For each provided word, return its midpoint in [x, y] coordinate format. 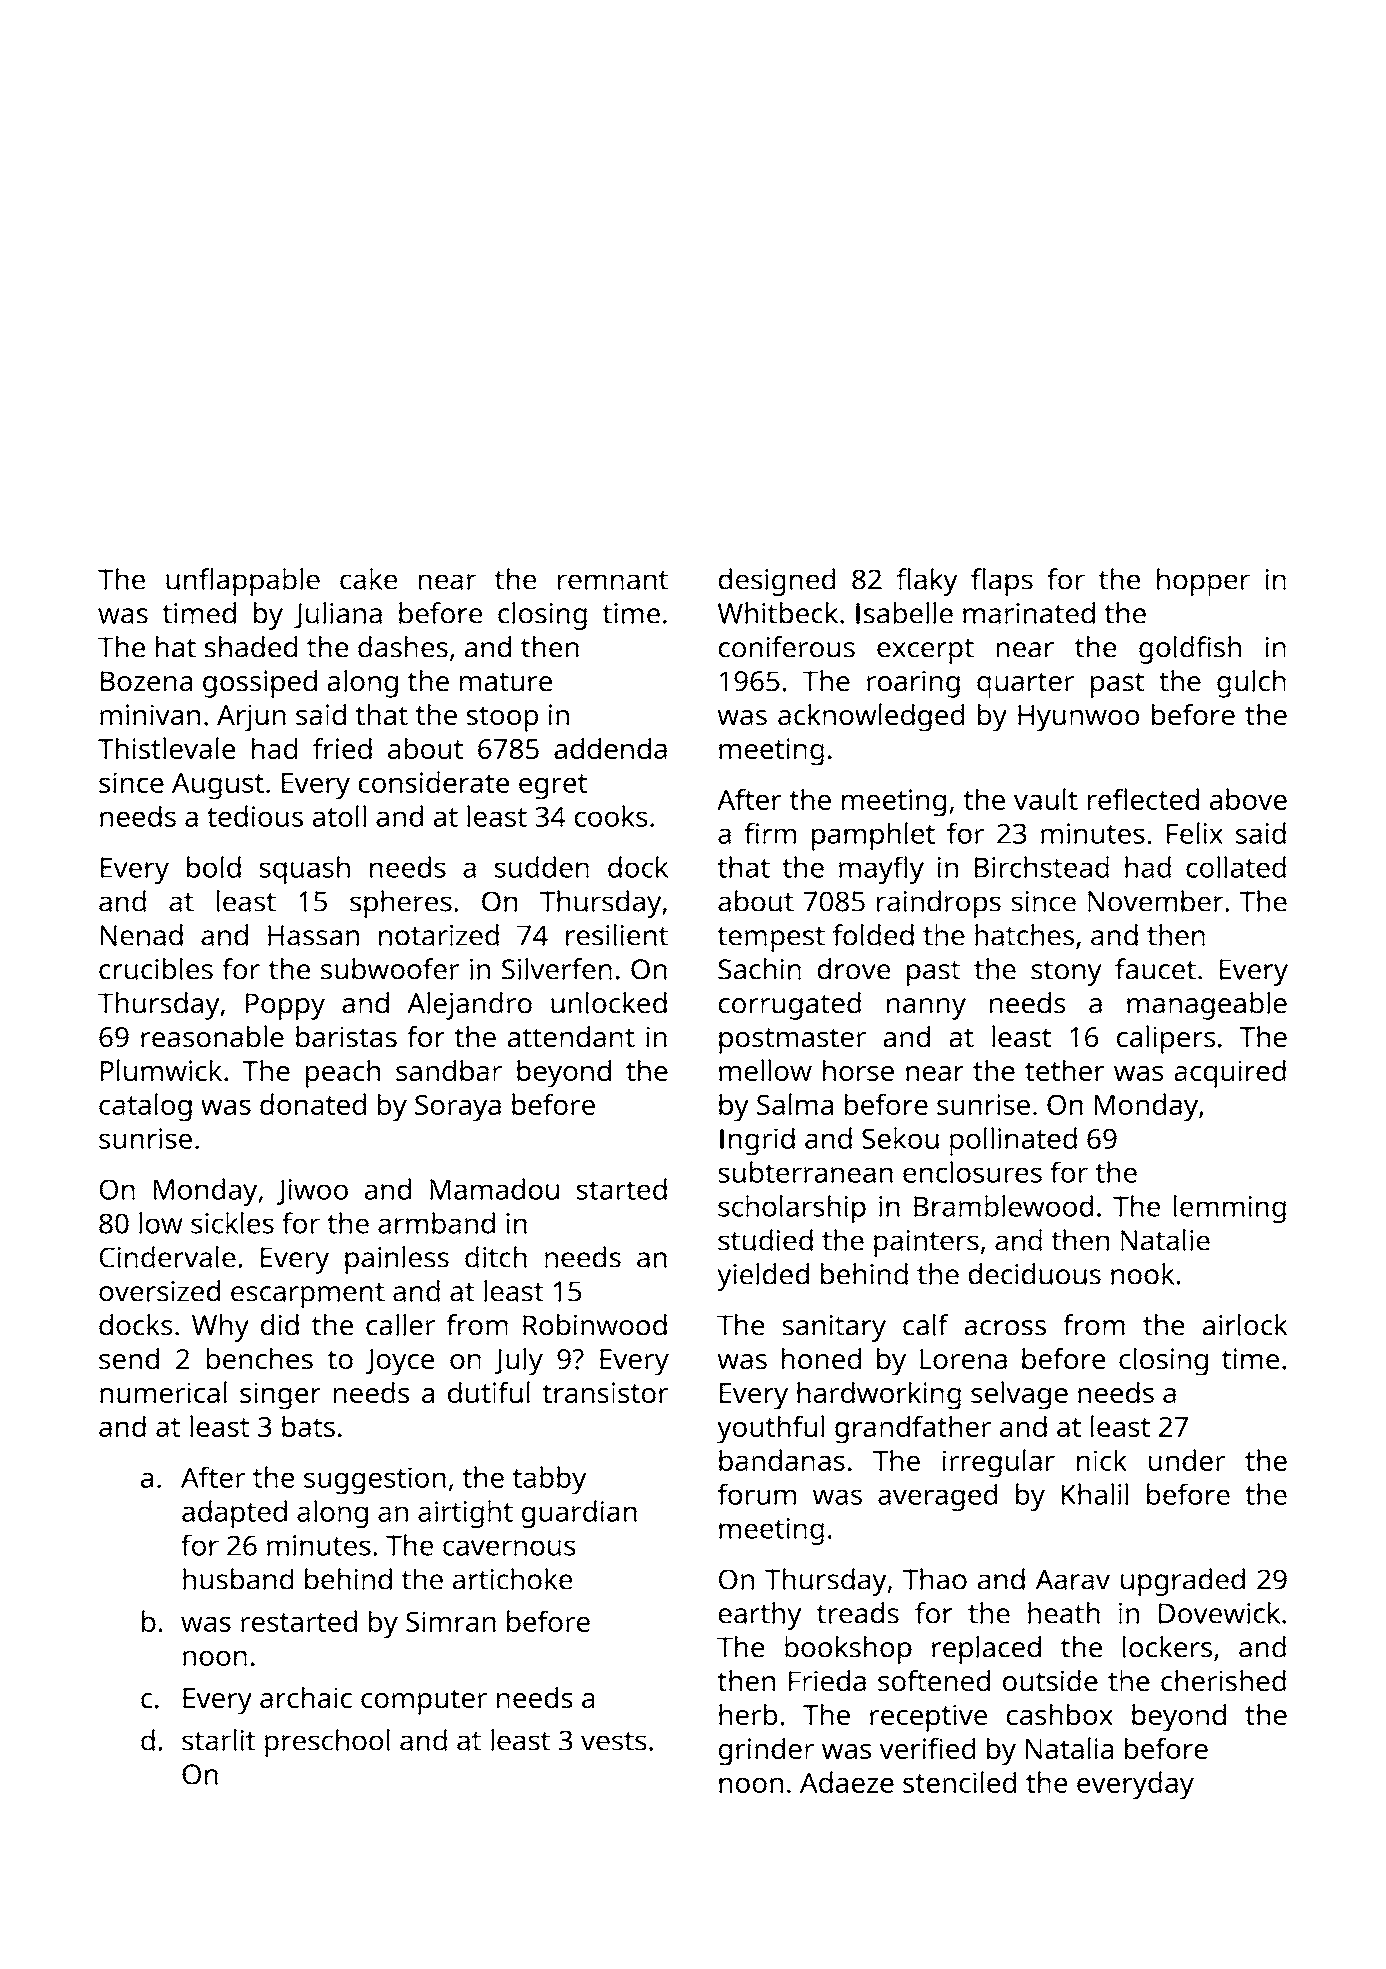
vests [613, 1741]
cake [368, 579]
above [1248, 799]
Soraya [458, 1108]
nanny [926, 1009]
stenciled [959, 1782]
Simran [451, 1621]
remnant [613, 580]
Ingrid [757, 1141]
